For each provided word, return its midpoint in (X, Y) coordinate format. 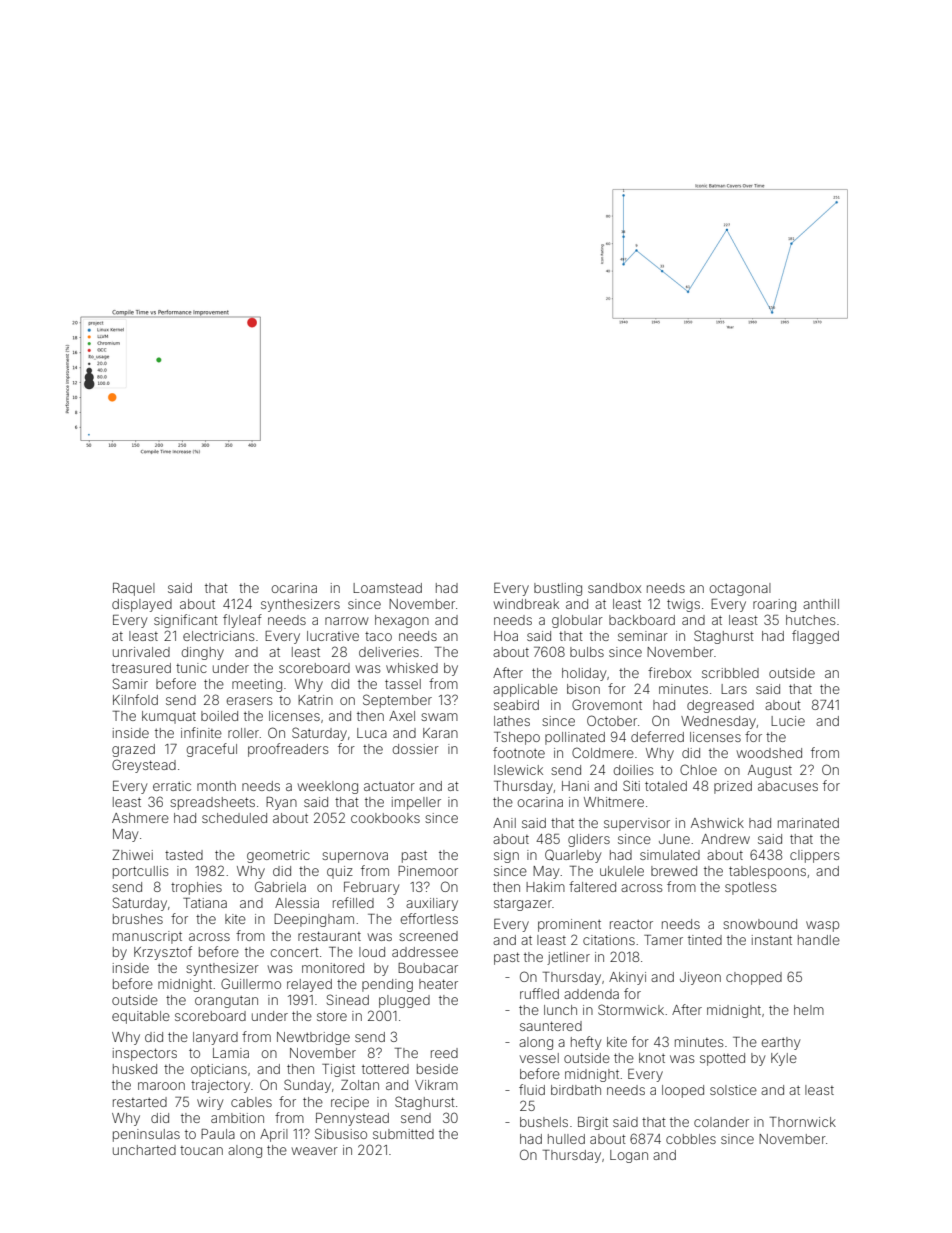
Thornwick (803, 1122)
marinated (808, 823)
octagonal (740, 589)
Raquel (134, 589)
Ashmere (140, 818)
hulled (566, 1139)
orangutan (226, 1002)
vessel (539, 1058)
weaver (315, 1151)
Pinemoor (428, 871)
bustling (558, 589)
